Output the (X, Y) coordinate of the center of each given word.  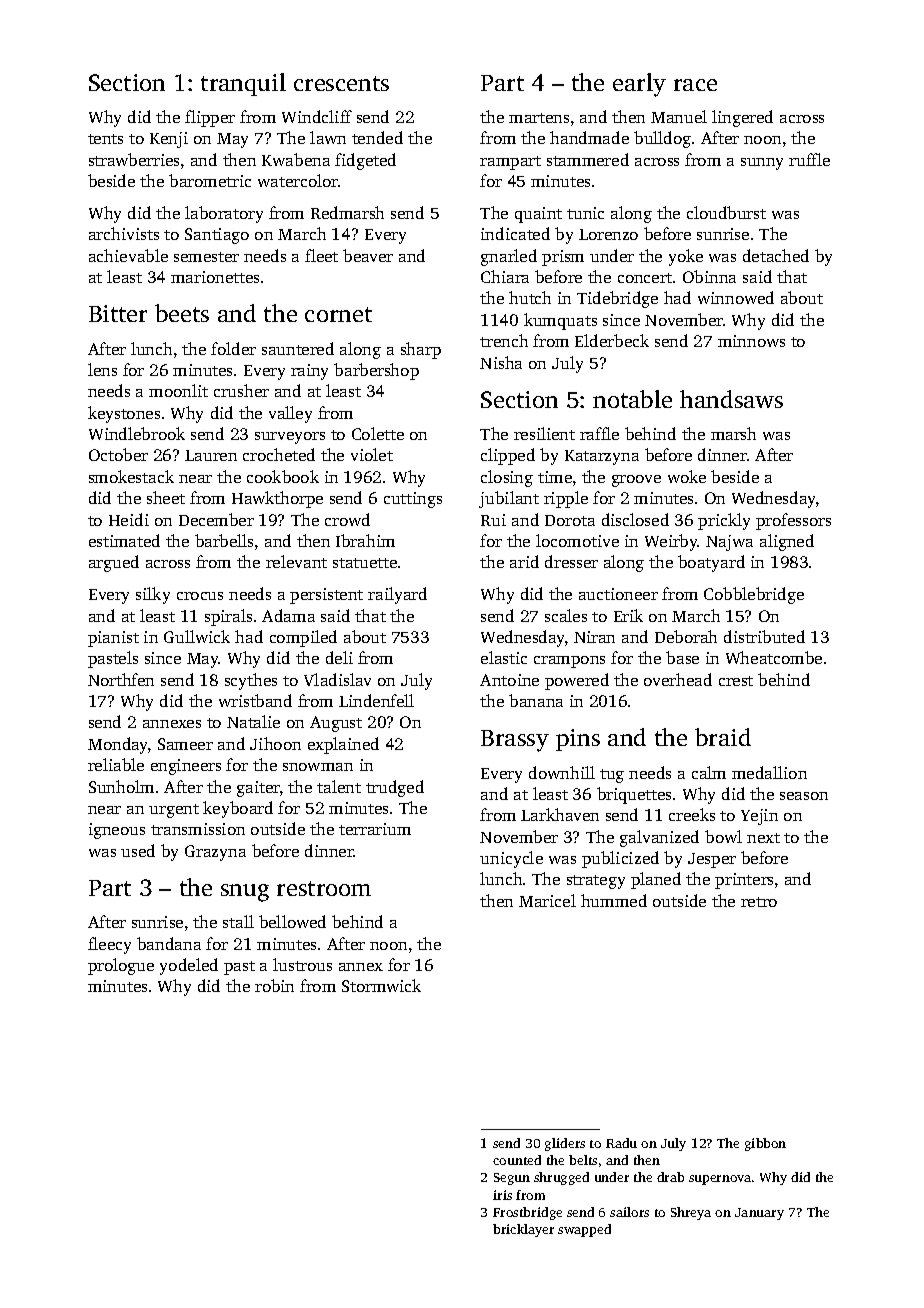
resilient (544, 433)
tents (105, 139)
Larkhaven (560, 814)
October (118, 454)
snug (245, 893)
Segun (512, 1179)
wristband (255, 700)
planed (656, 880)
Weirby (671, 542)
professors (793, 521)
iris (502, 1195)
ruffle (809, 159)
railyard (397, 595)
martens (539, 118)
